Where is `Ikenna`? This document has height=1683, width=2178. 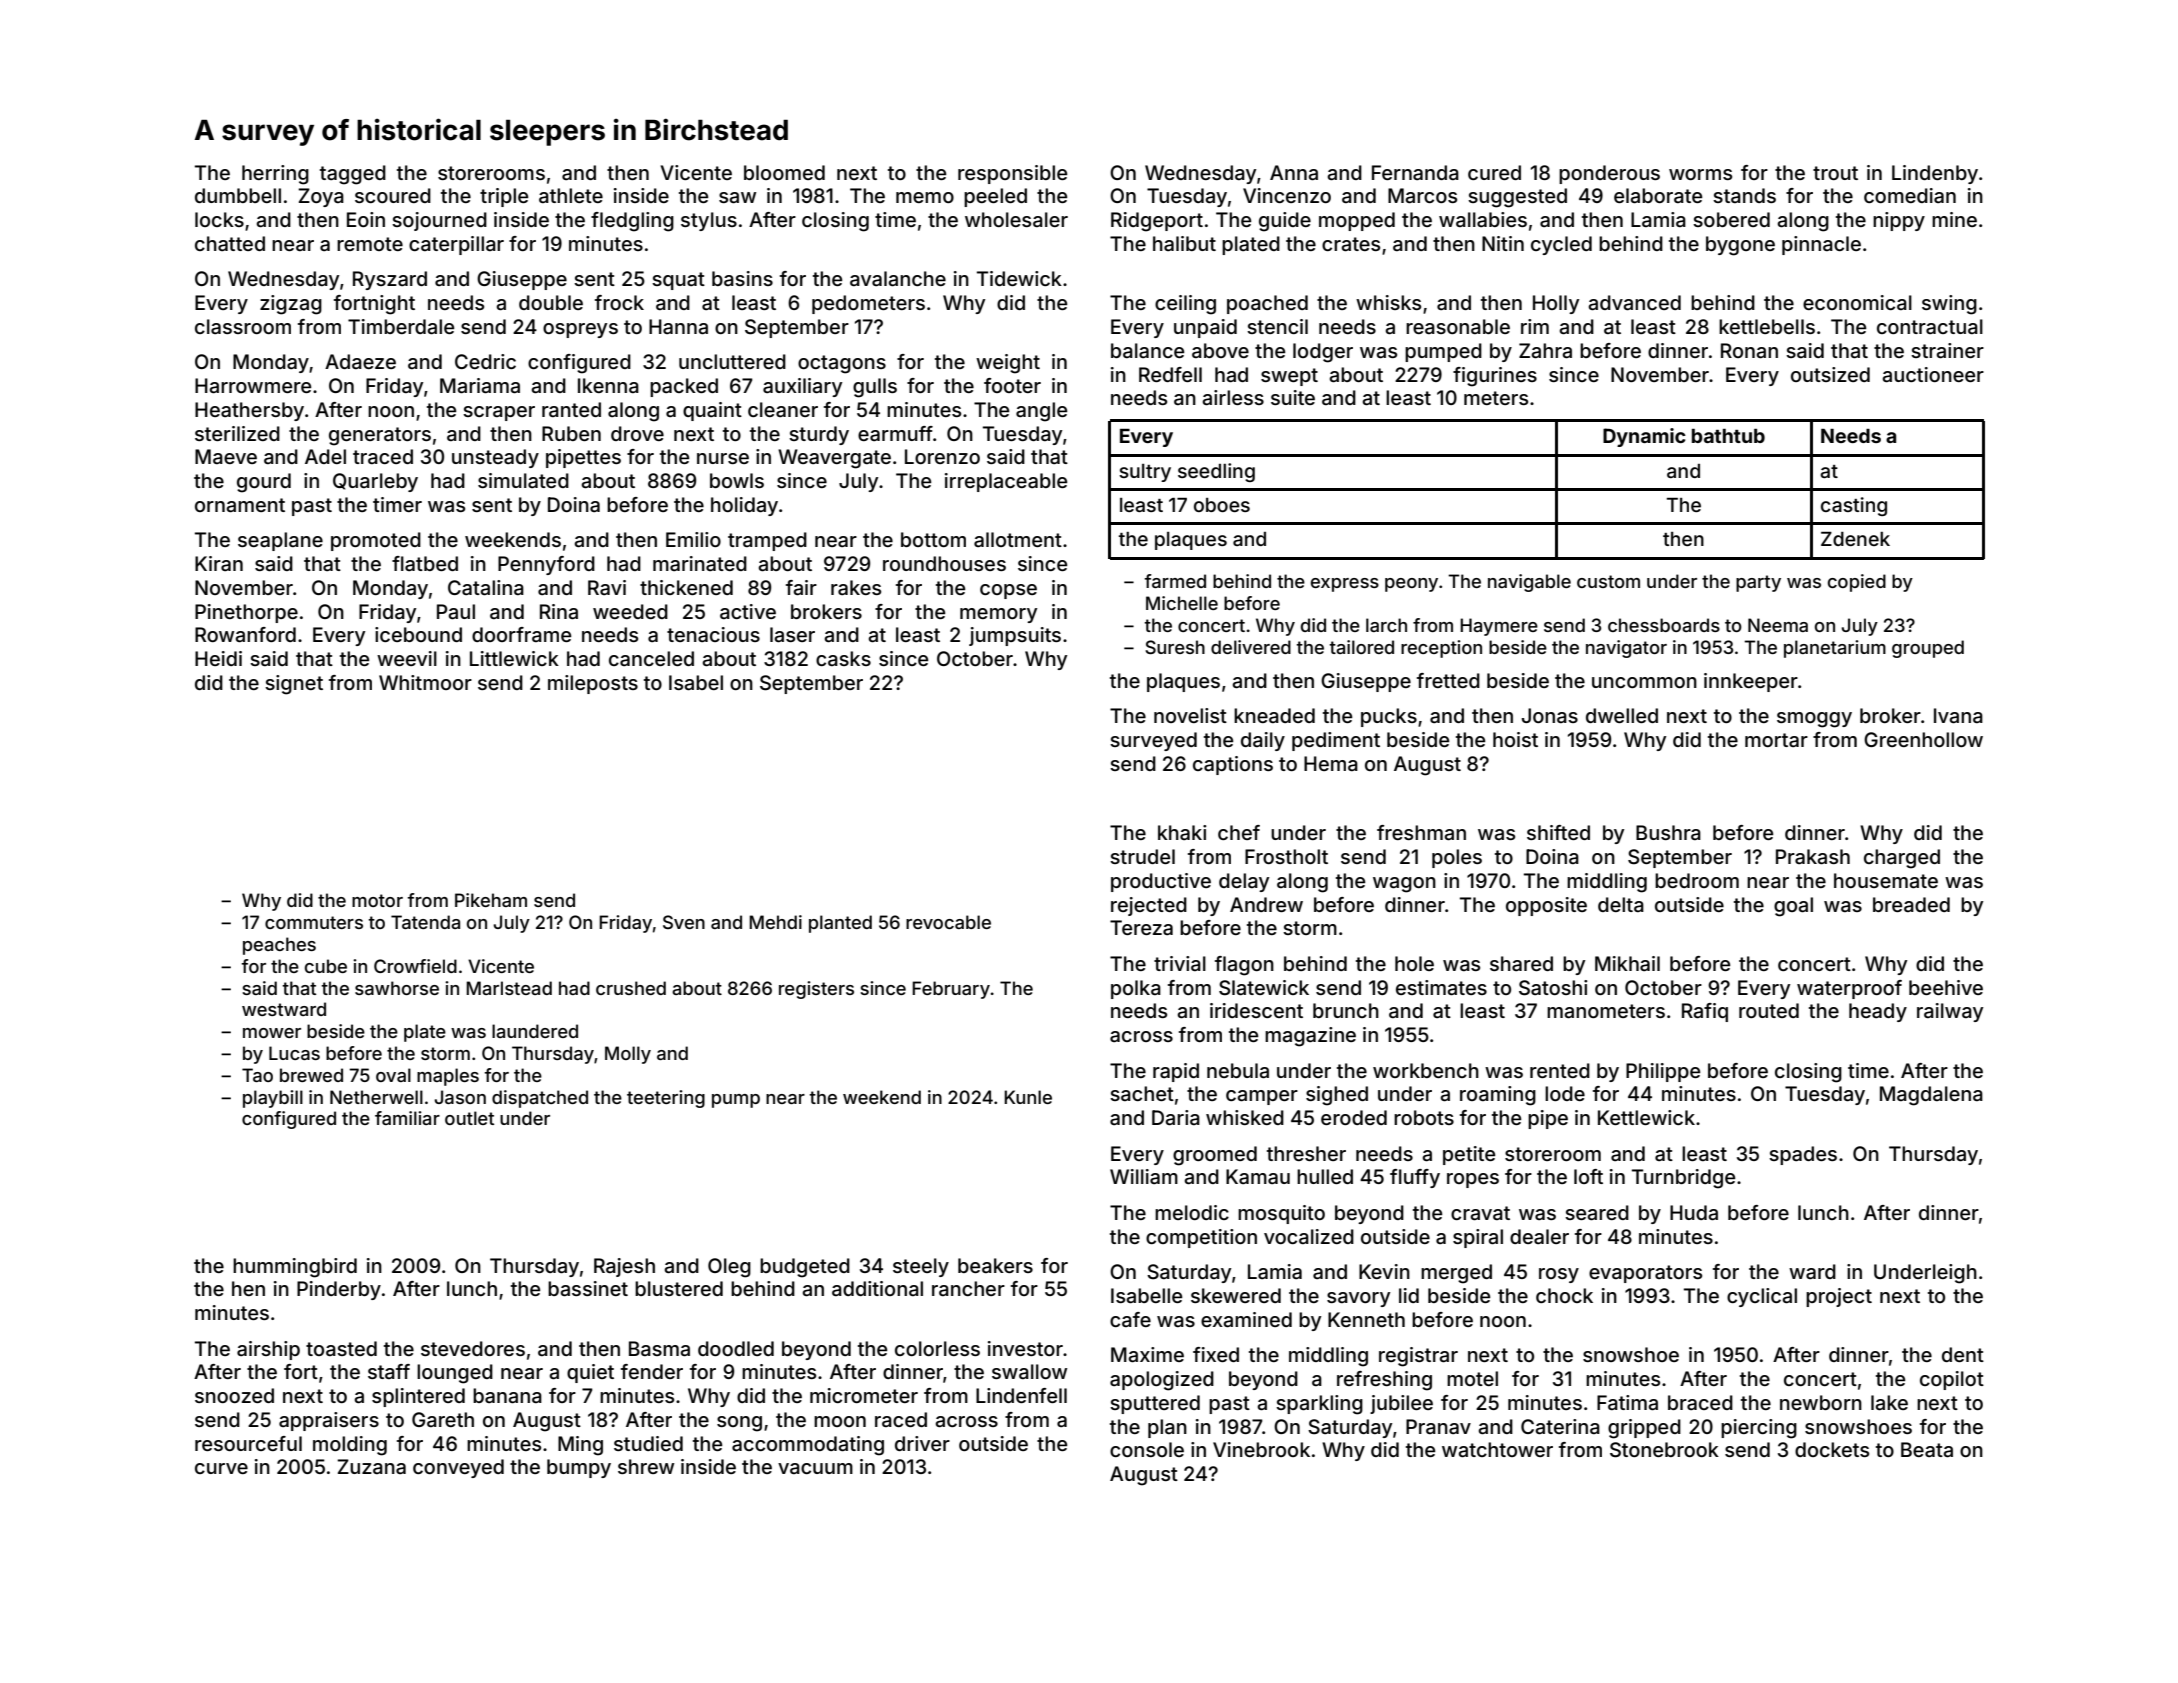
Ikenna is located at coordinates (608, 385).
